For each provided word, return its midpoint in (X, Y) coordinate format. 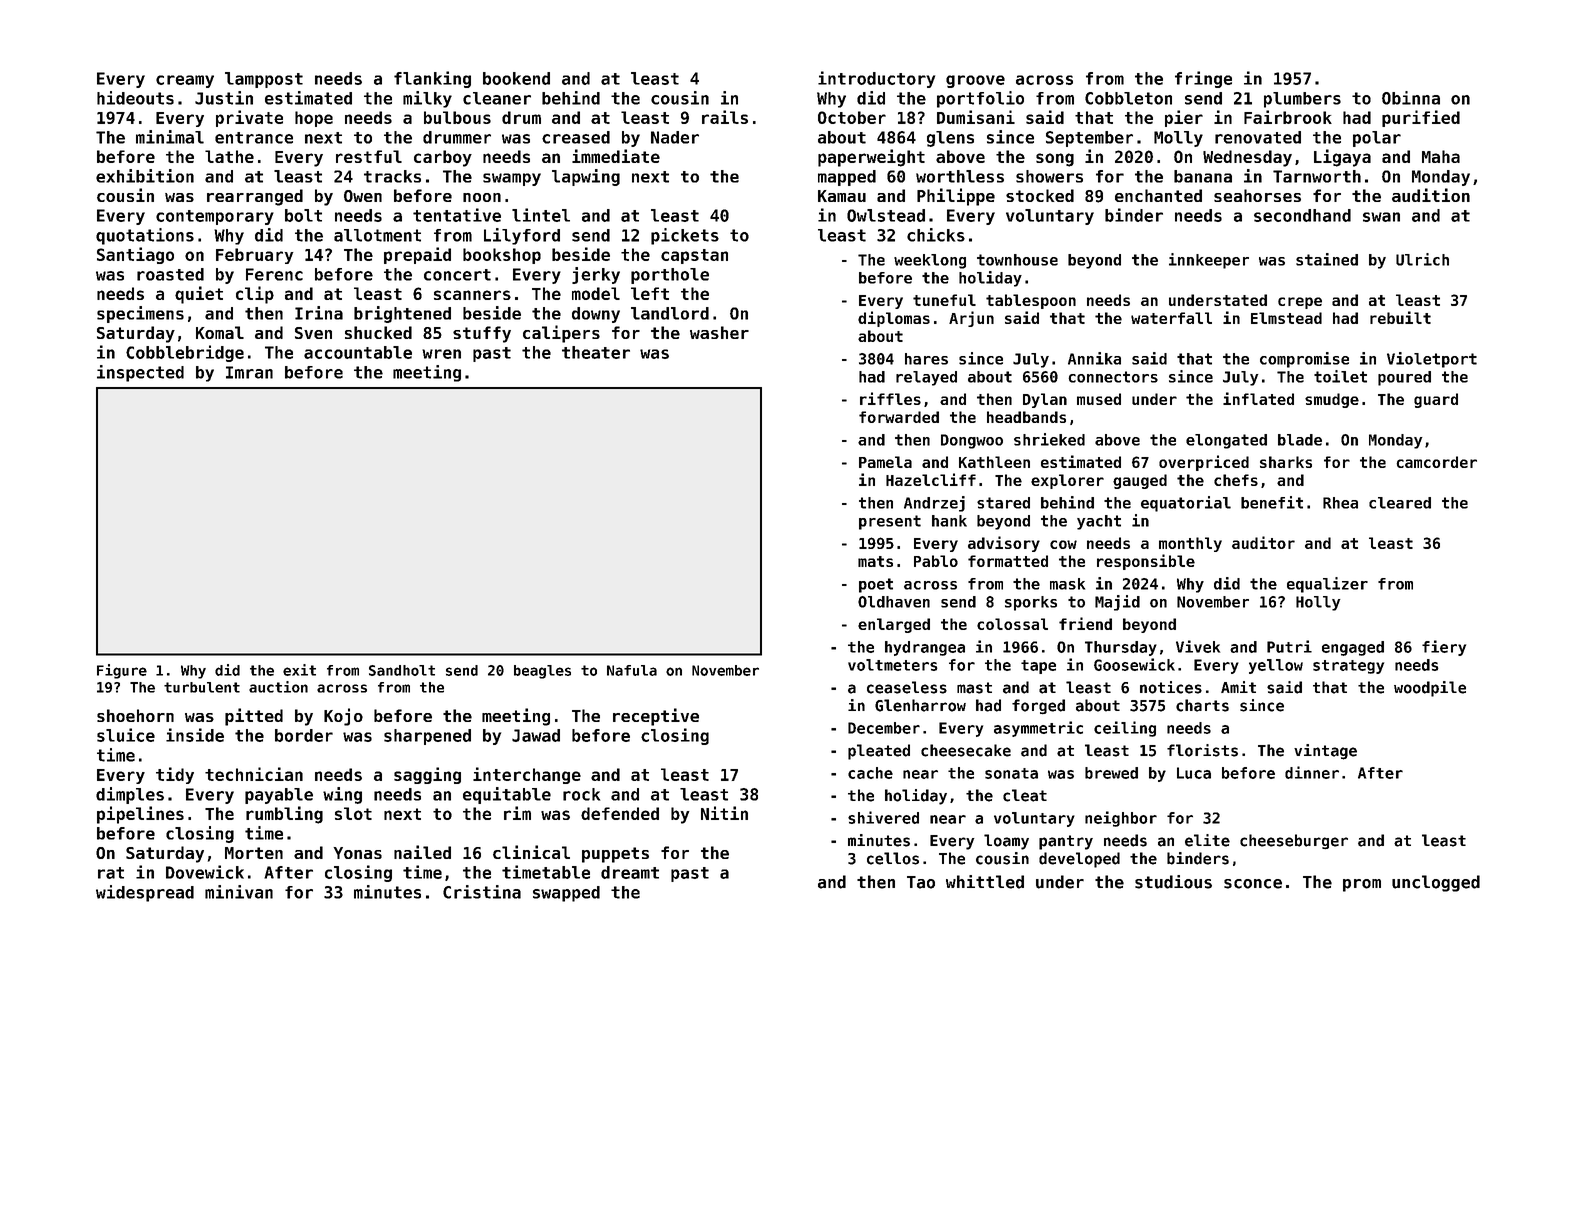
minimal (170, 137)
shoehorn (135, 715)
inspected (140, 373)
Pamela (885, 462)
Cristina (482, 892)
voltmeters (893, 665)
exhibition (145, 176)
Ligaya (1342, 158)
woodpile (1430, 689)
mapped (847, 178)
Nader (675, 137)
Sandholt (402, 670)
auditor (1263, 542)
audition (1431, 195)
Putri (1289, 646)
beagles (542, 672)
